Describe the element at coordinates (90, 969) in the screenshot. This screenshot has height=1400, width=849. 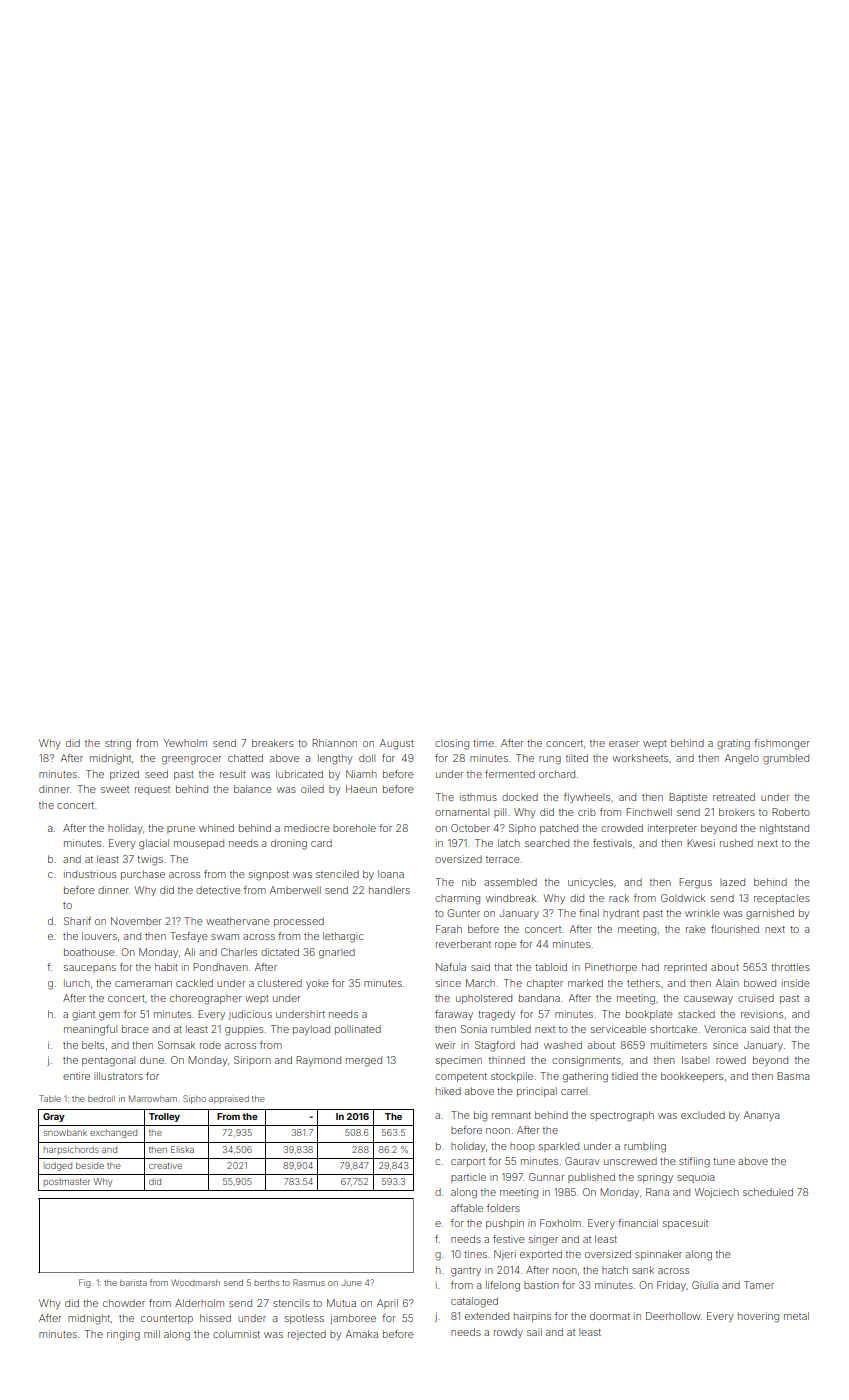
I see `saucepans` at that location.
